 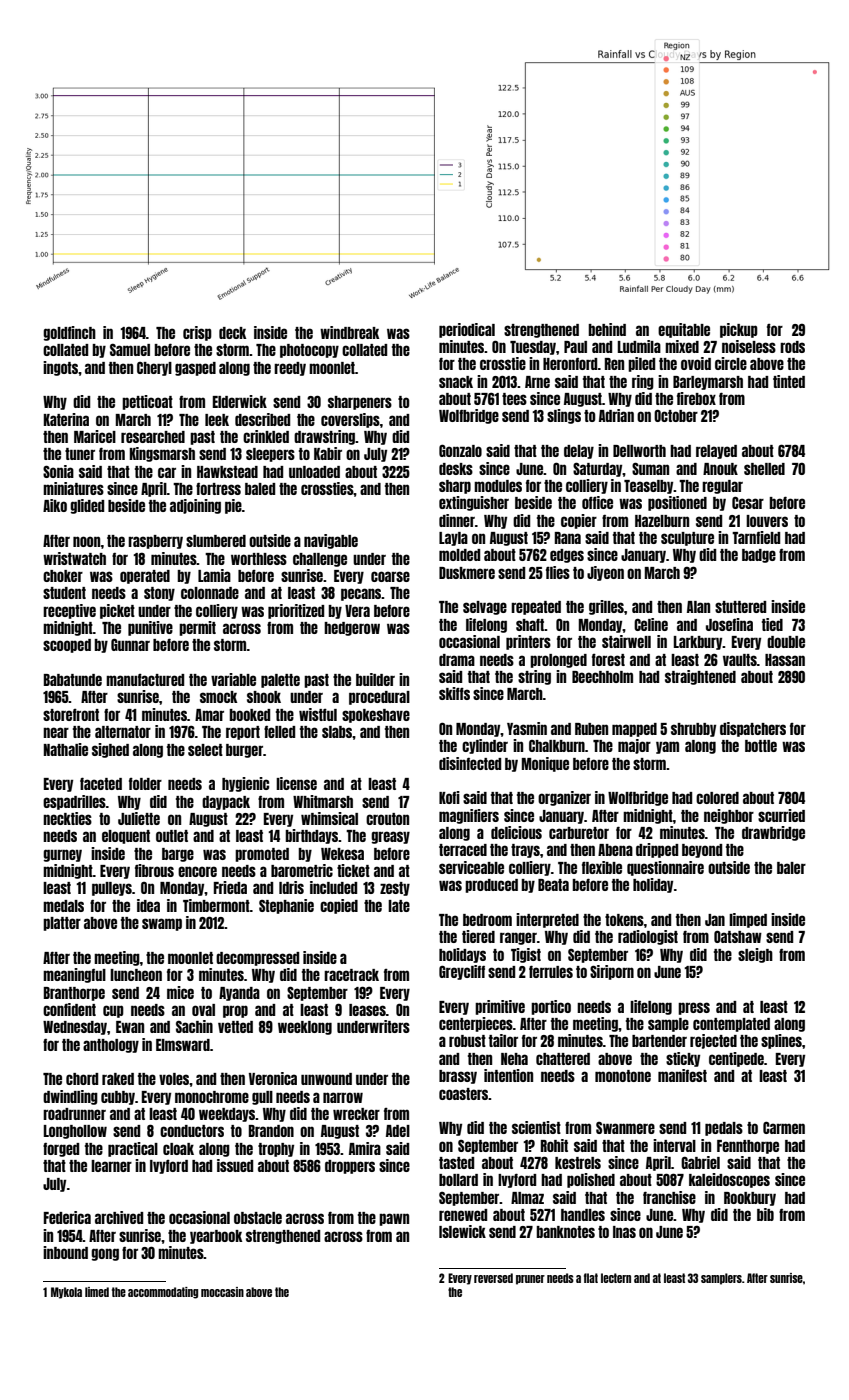 I want to click on tied, so click(x=772, y=624).
